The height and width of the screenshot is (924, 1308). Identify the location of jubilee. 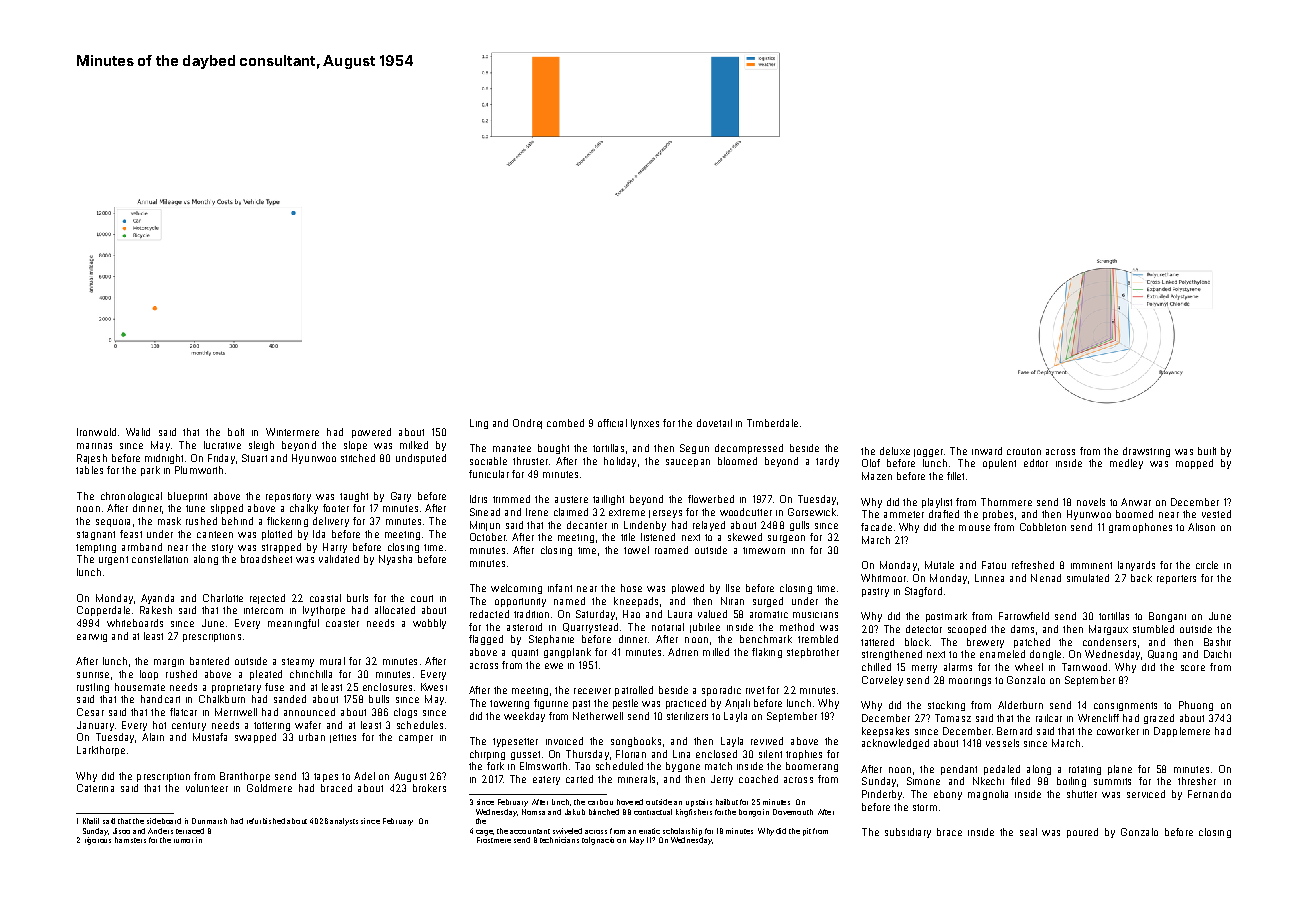
(705, 628).
